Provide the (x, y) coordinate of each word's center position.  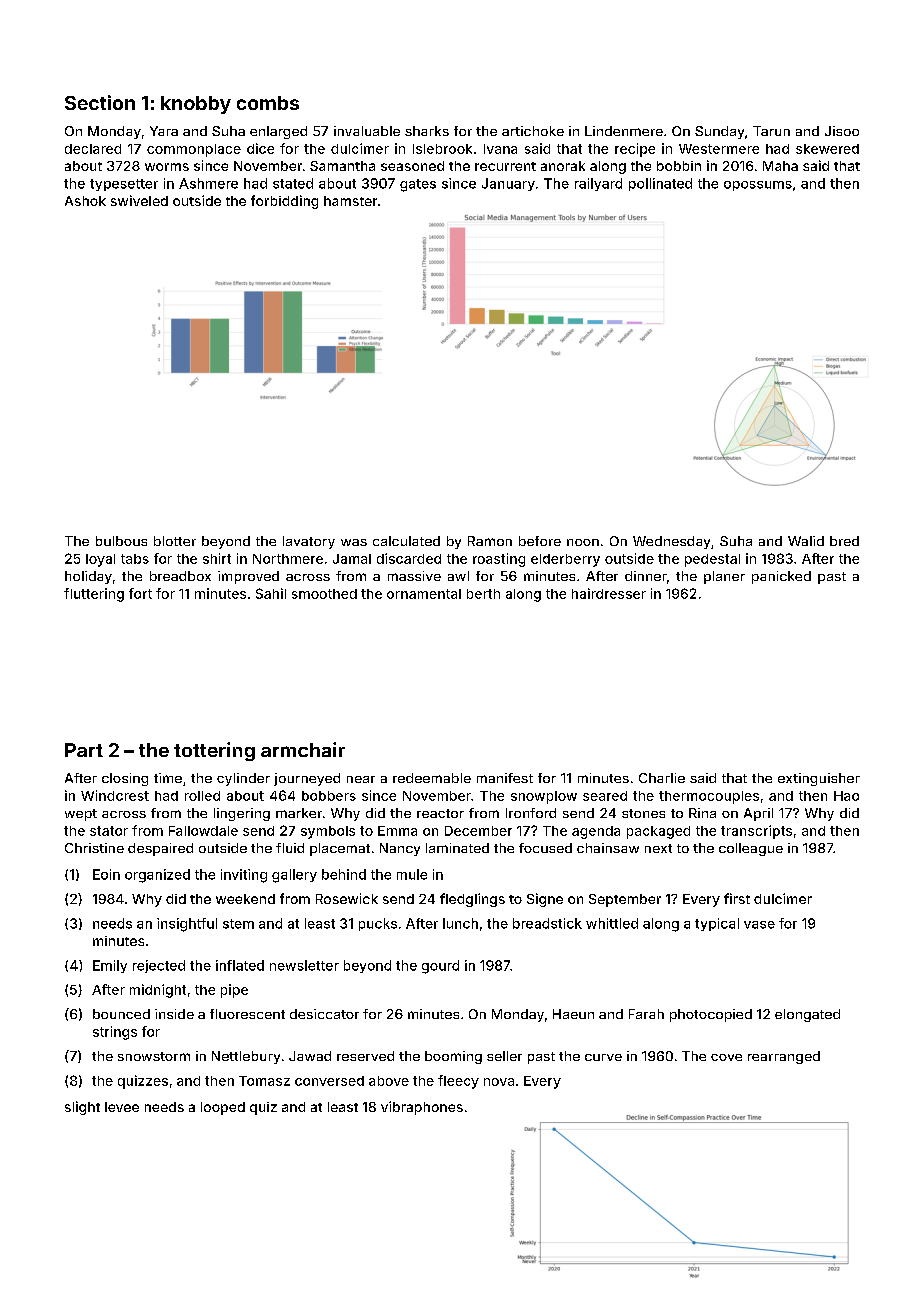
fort (140, 593)
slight (82, 1108)
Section (100, 102)
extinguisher (819, 779)
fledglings (472, 900)
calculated (406, 541)
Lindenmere (624, 131)
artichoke (533, 131)
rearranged (784, 1057)
